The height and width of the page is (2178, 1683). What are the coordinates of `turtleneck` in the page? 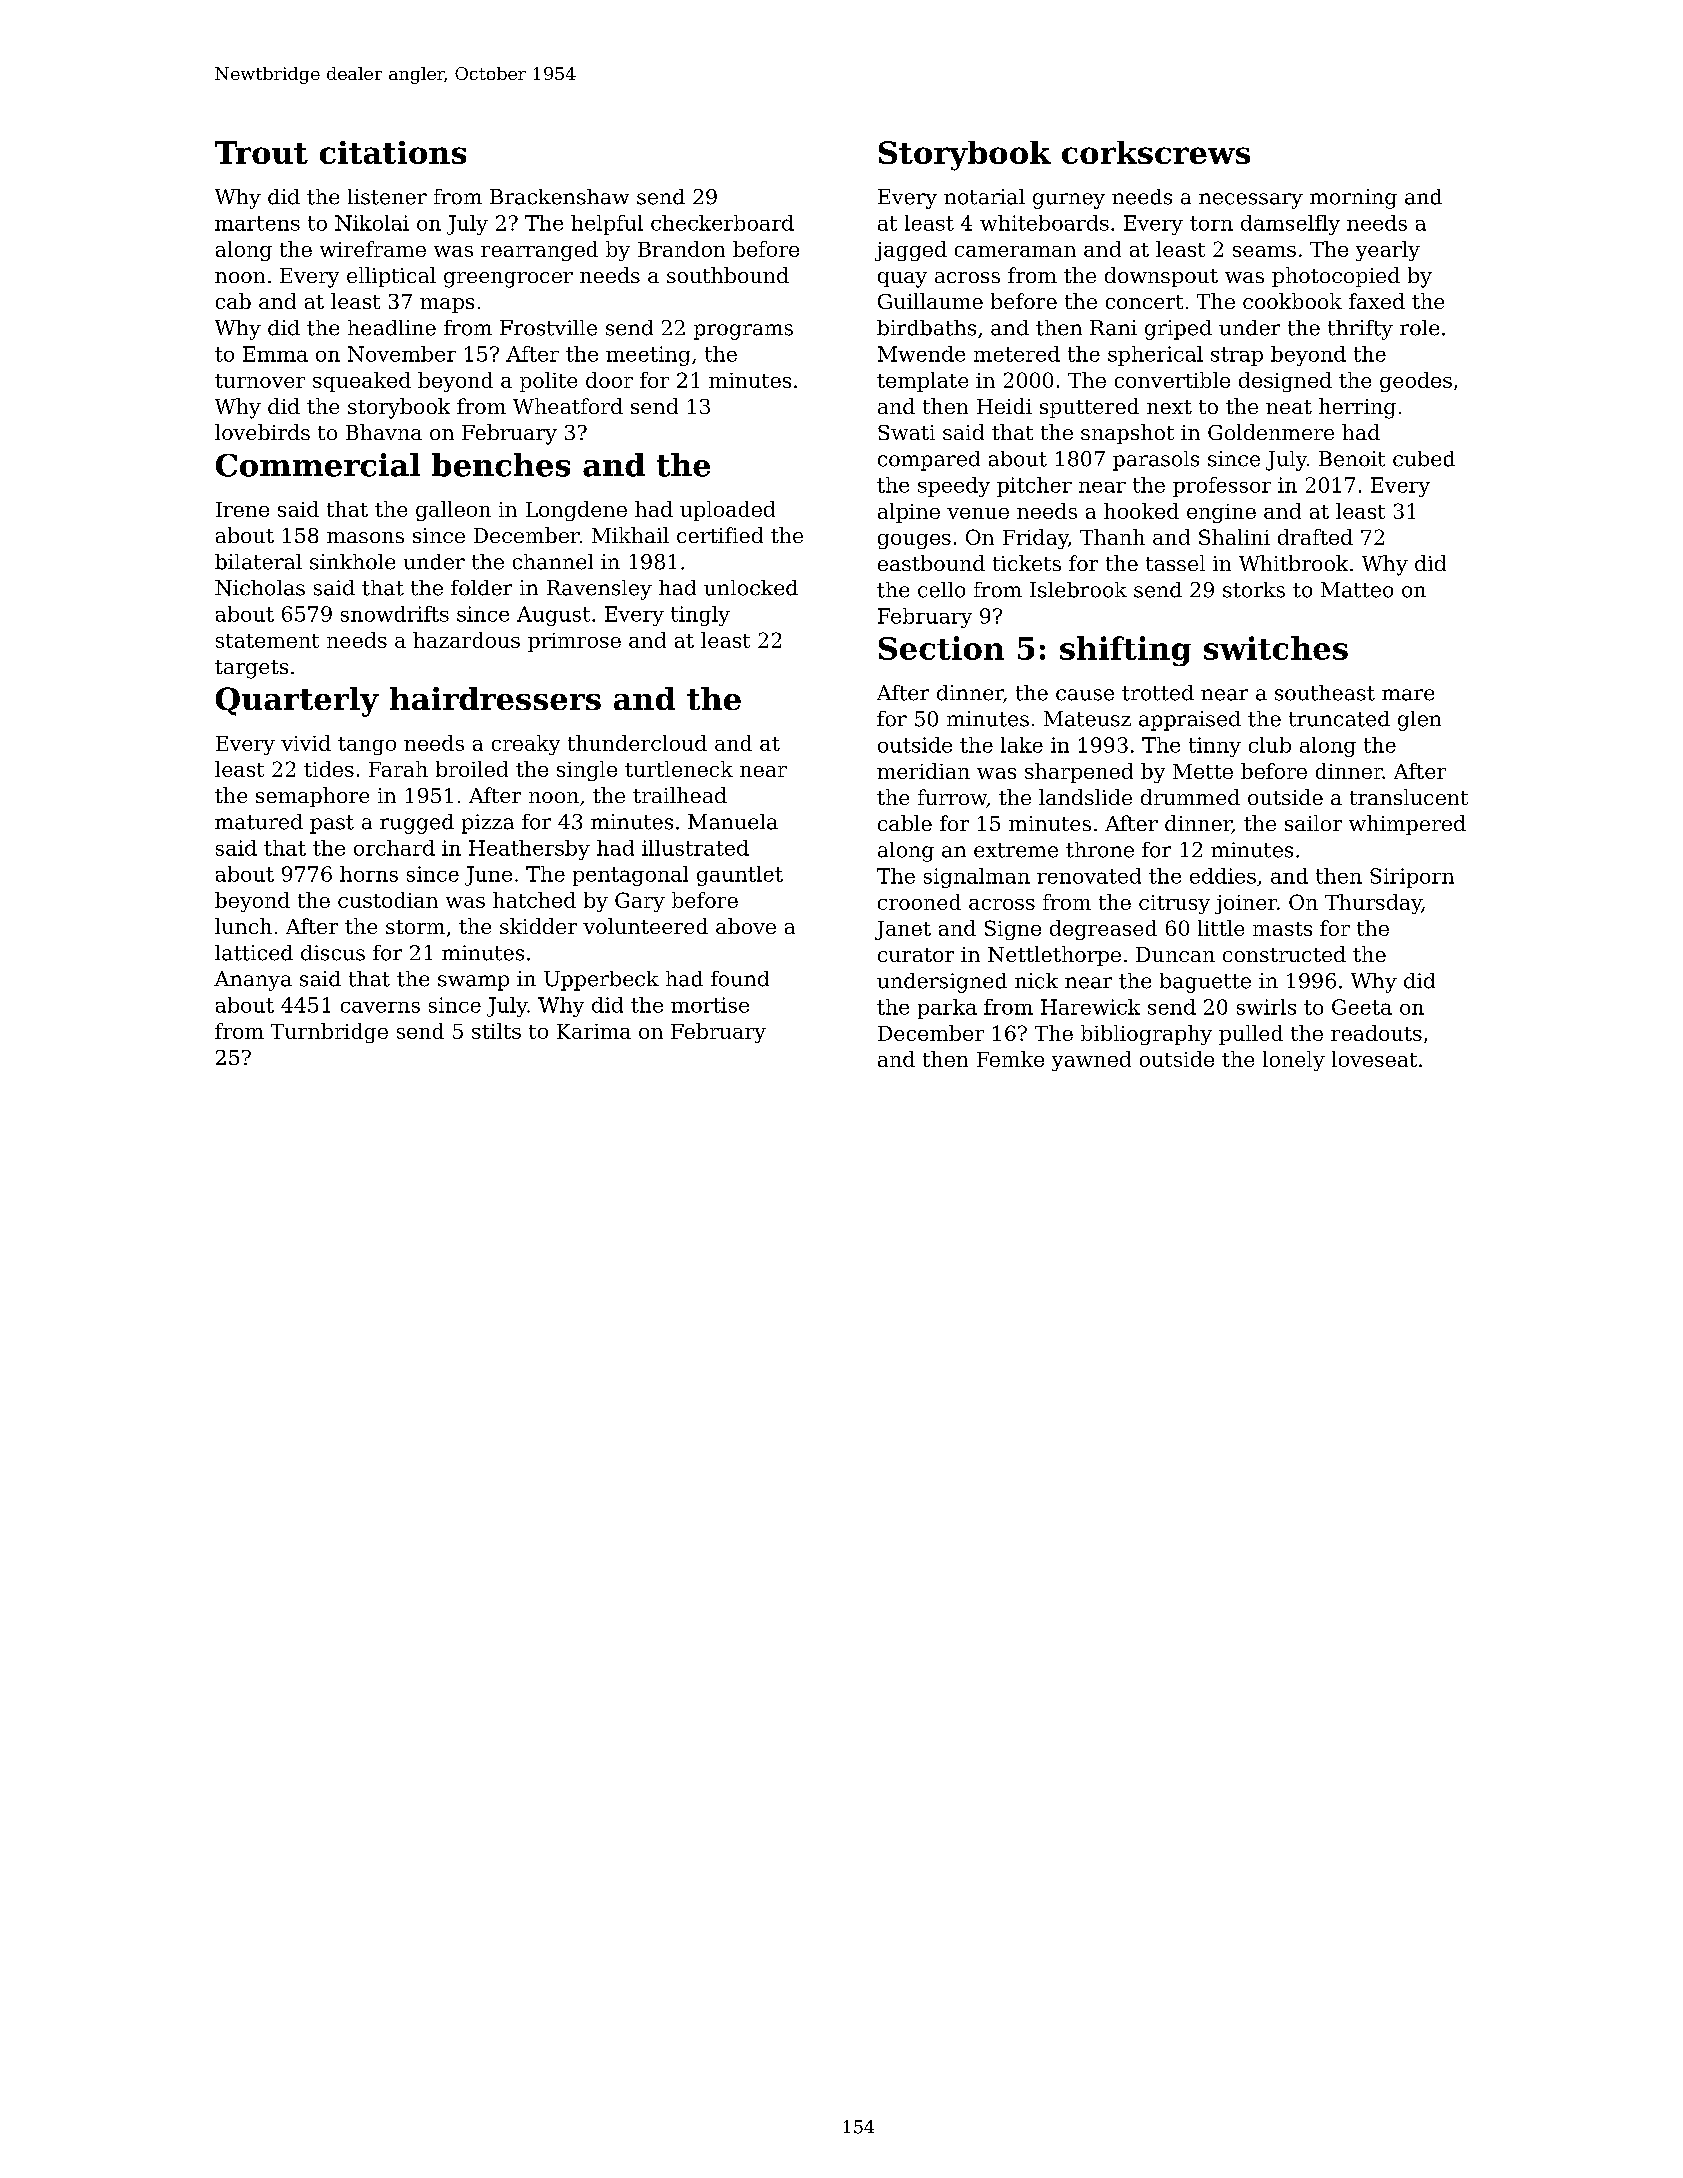 It's located at (679, 769).
